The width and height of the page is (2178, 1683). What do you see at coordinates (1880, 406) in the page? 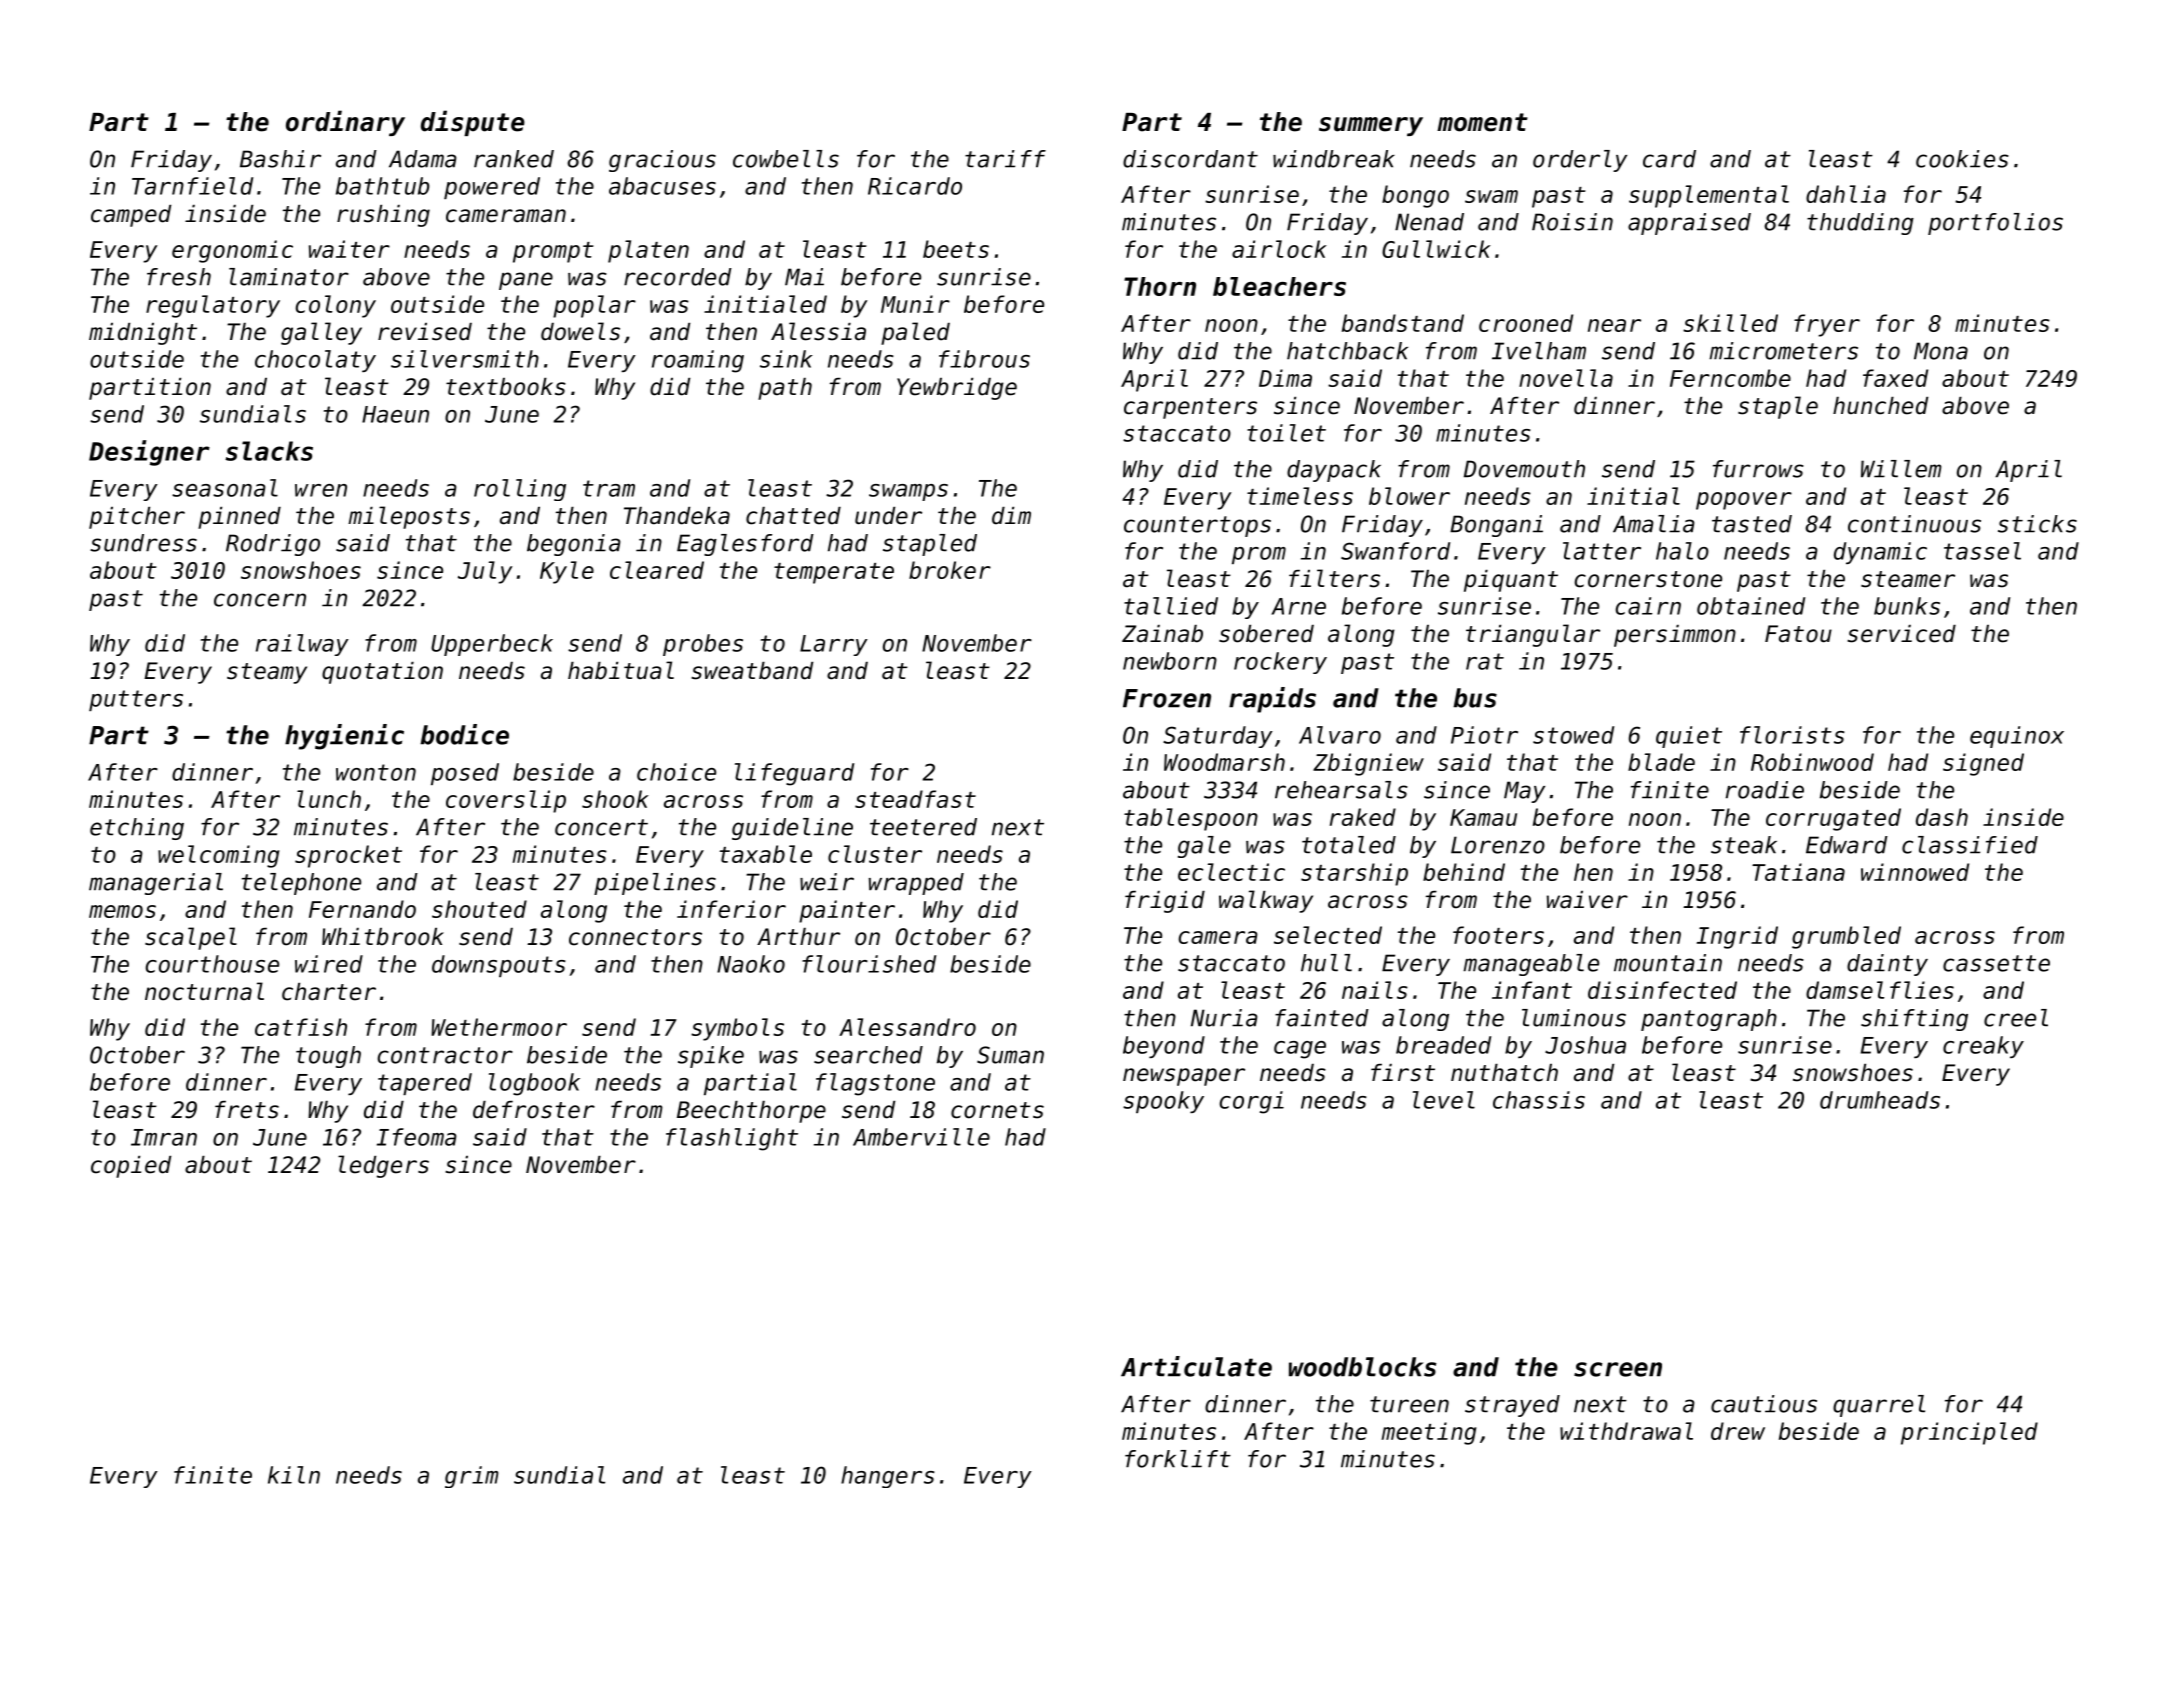
I see `hunched` at bounding box center [1880, 406].
